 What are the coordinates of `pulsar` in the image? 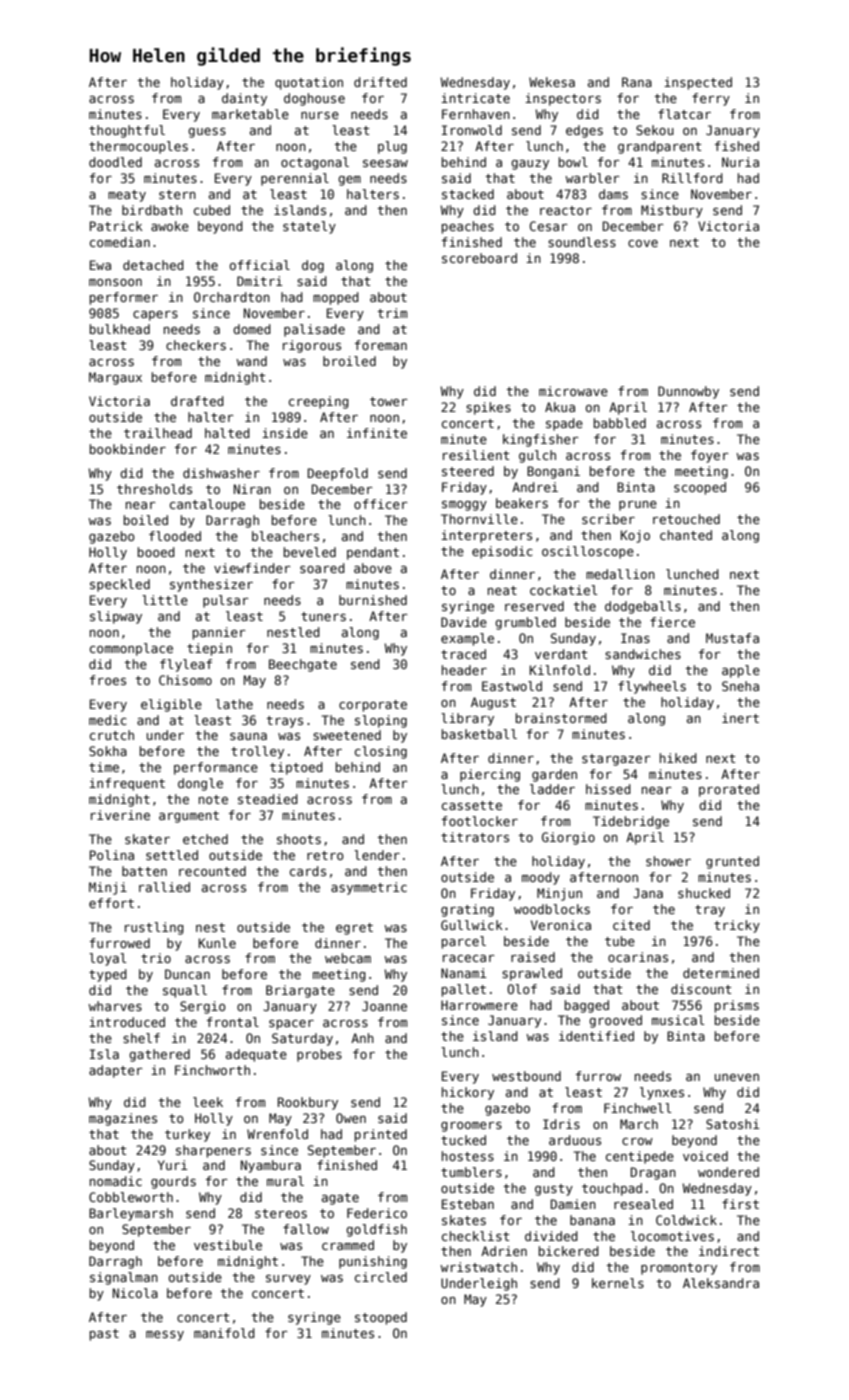 It's located at (226, 601).
